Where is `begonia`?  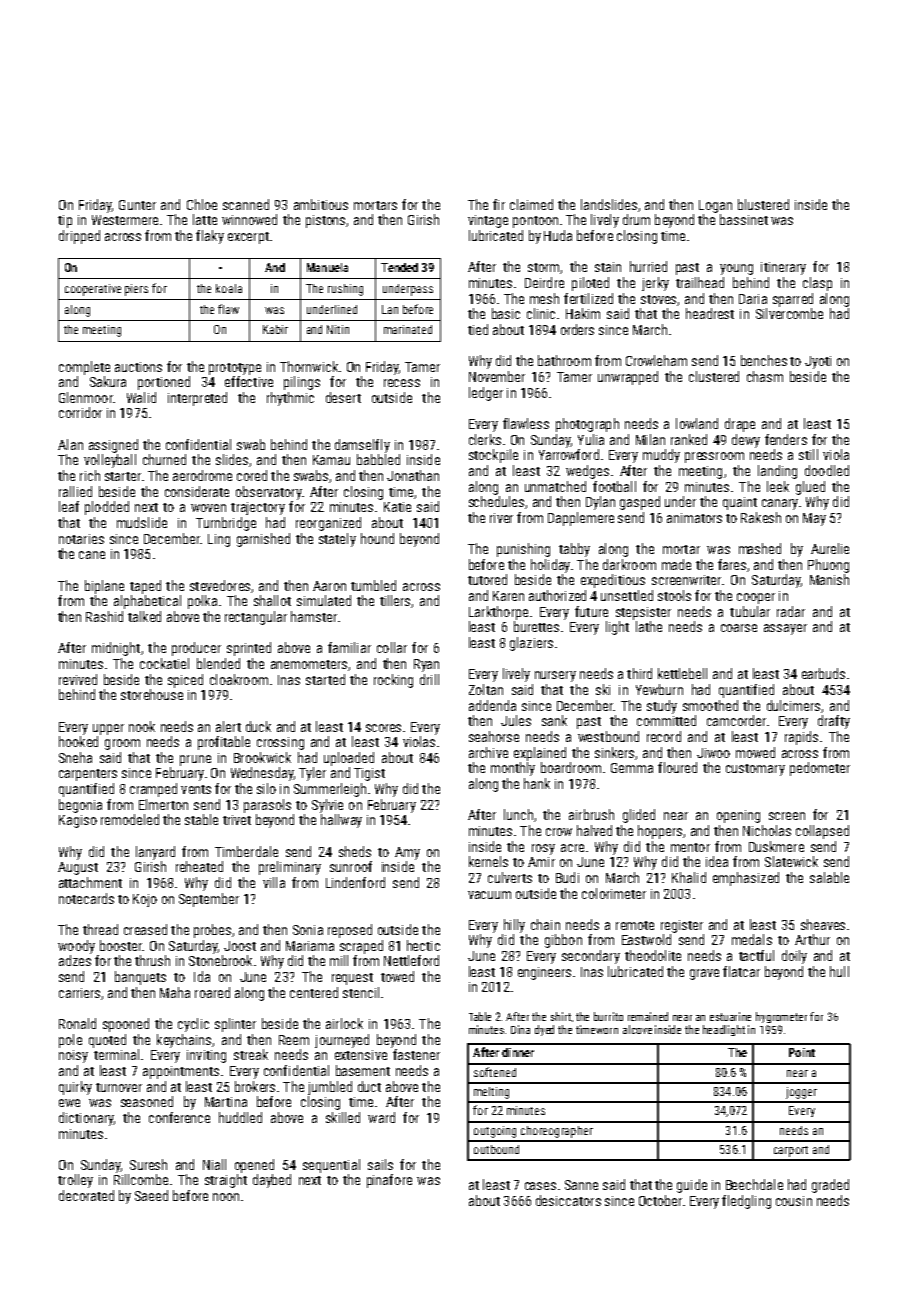 begonia is located at coordinates (80, 806).
